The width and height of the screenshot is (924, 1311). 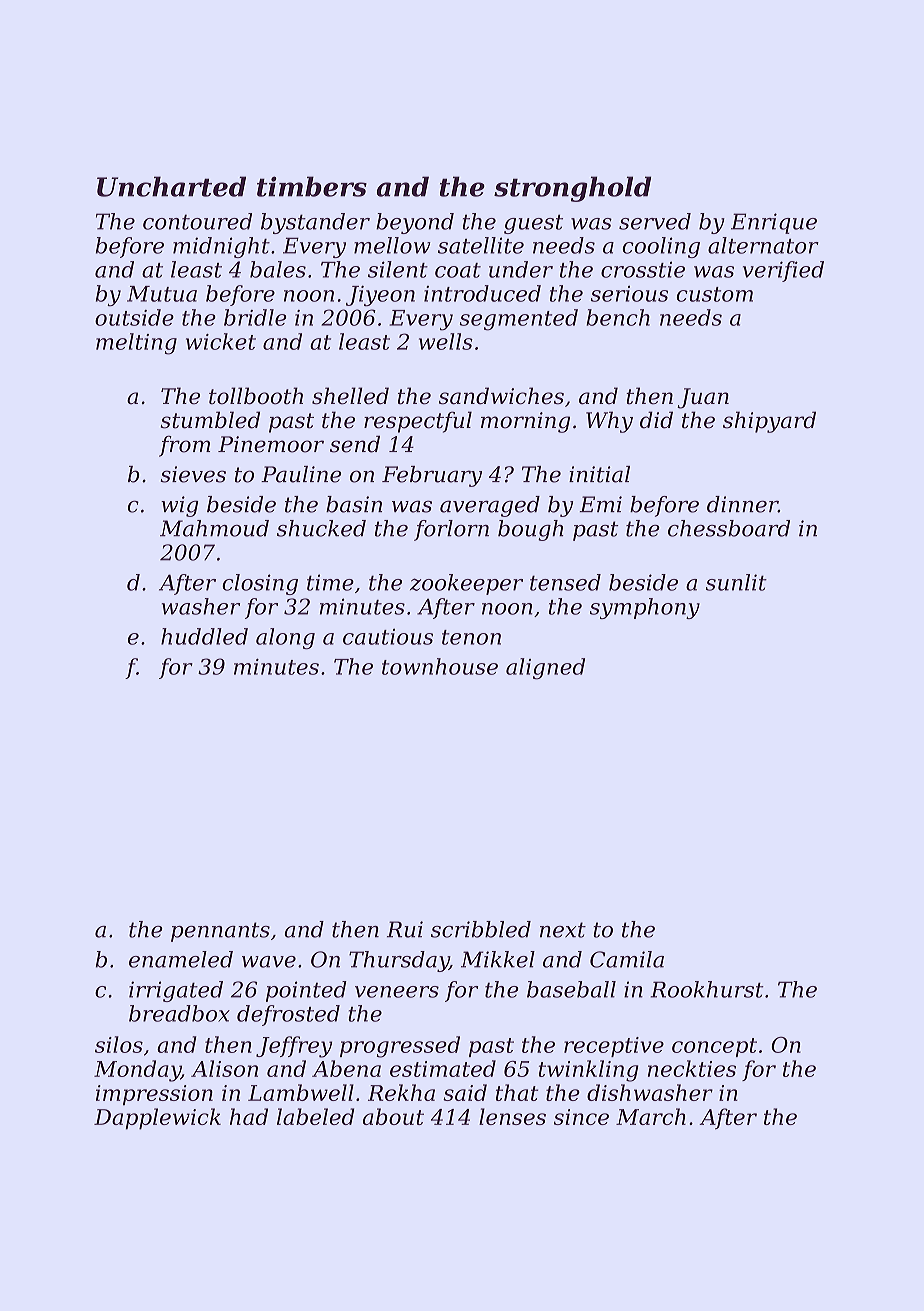 What do you see at coordinates (774, 223) in the screenshot?
I see `Enrique` at bounding box center [774, 223].
